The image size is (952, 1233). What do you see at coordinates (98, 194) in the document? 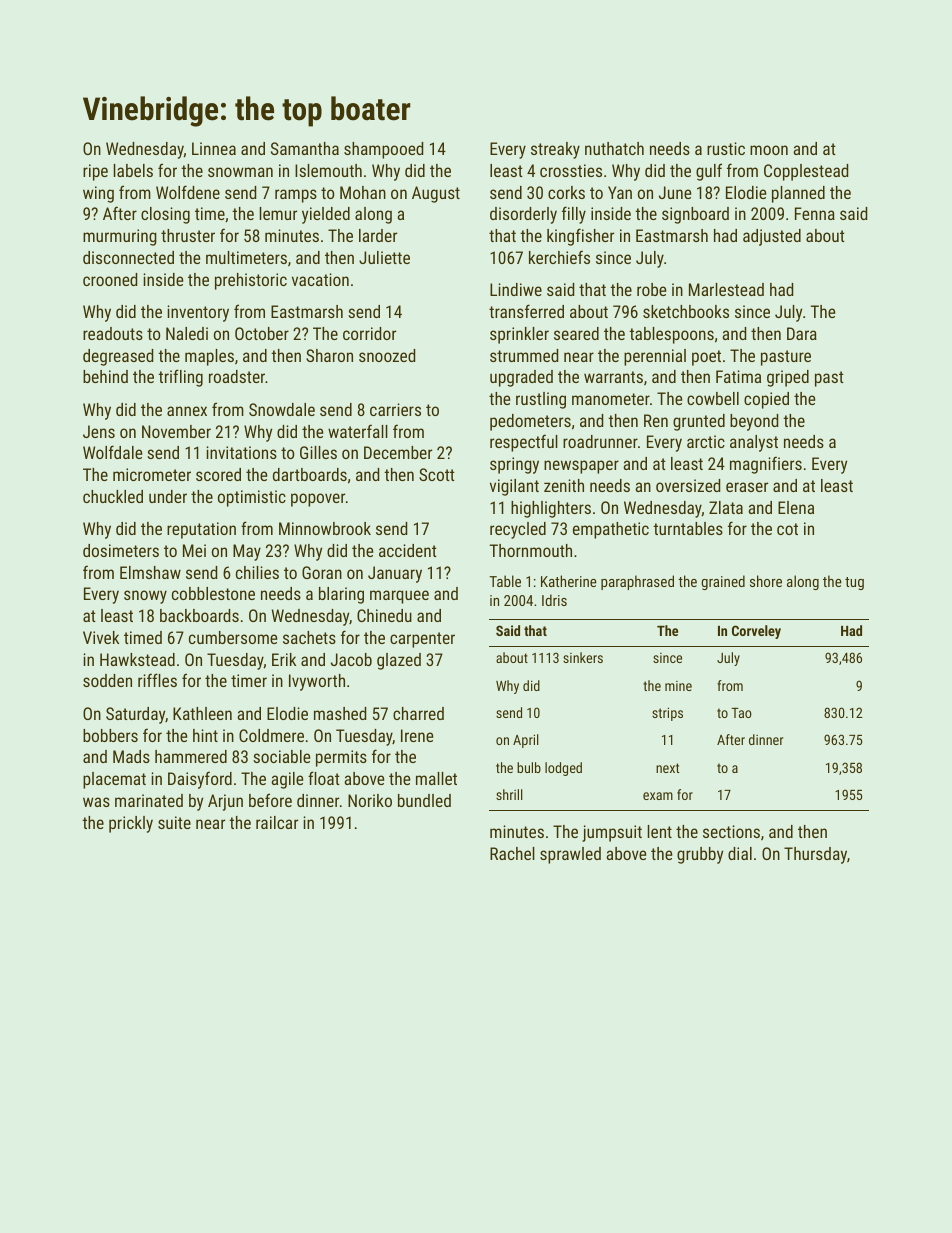
I see `wing` at bounding box center [98, 194].
